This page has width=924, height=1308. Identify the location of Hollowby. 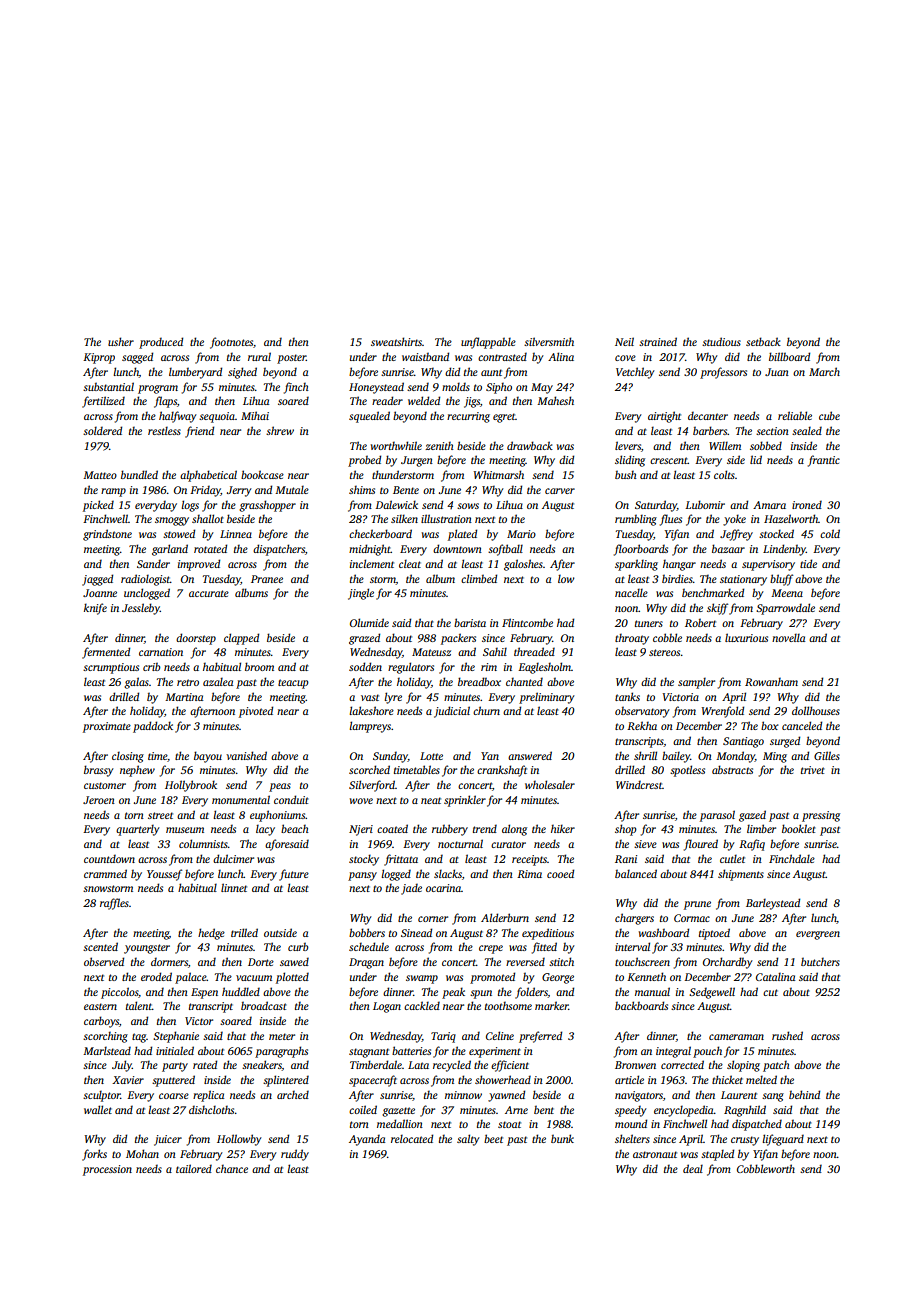
(239, 1140).
